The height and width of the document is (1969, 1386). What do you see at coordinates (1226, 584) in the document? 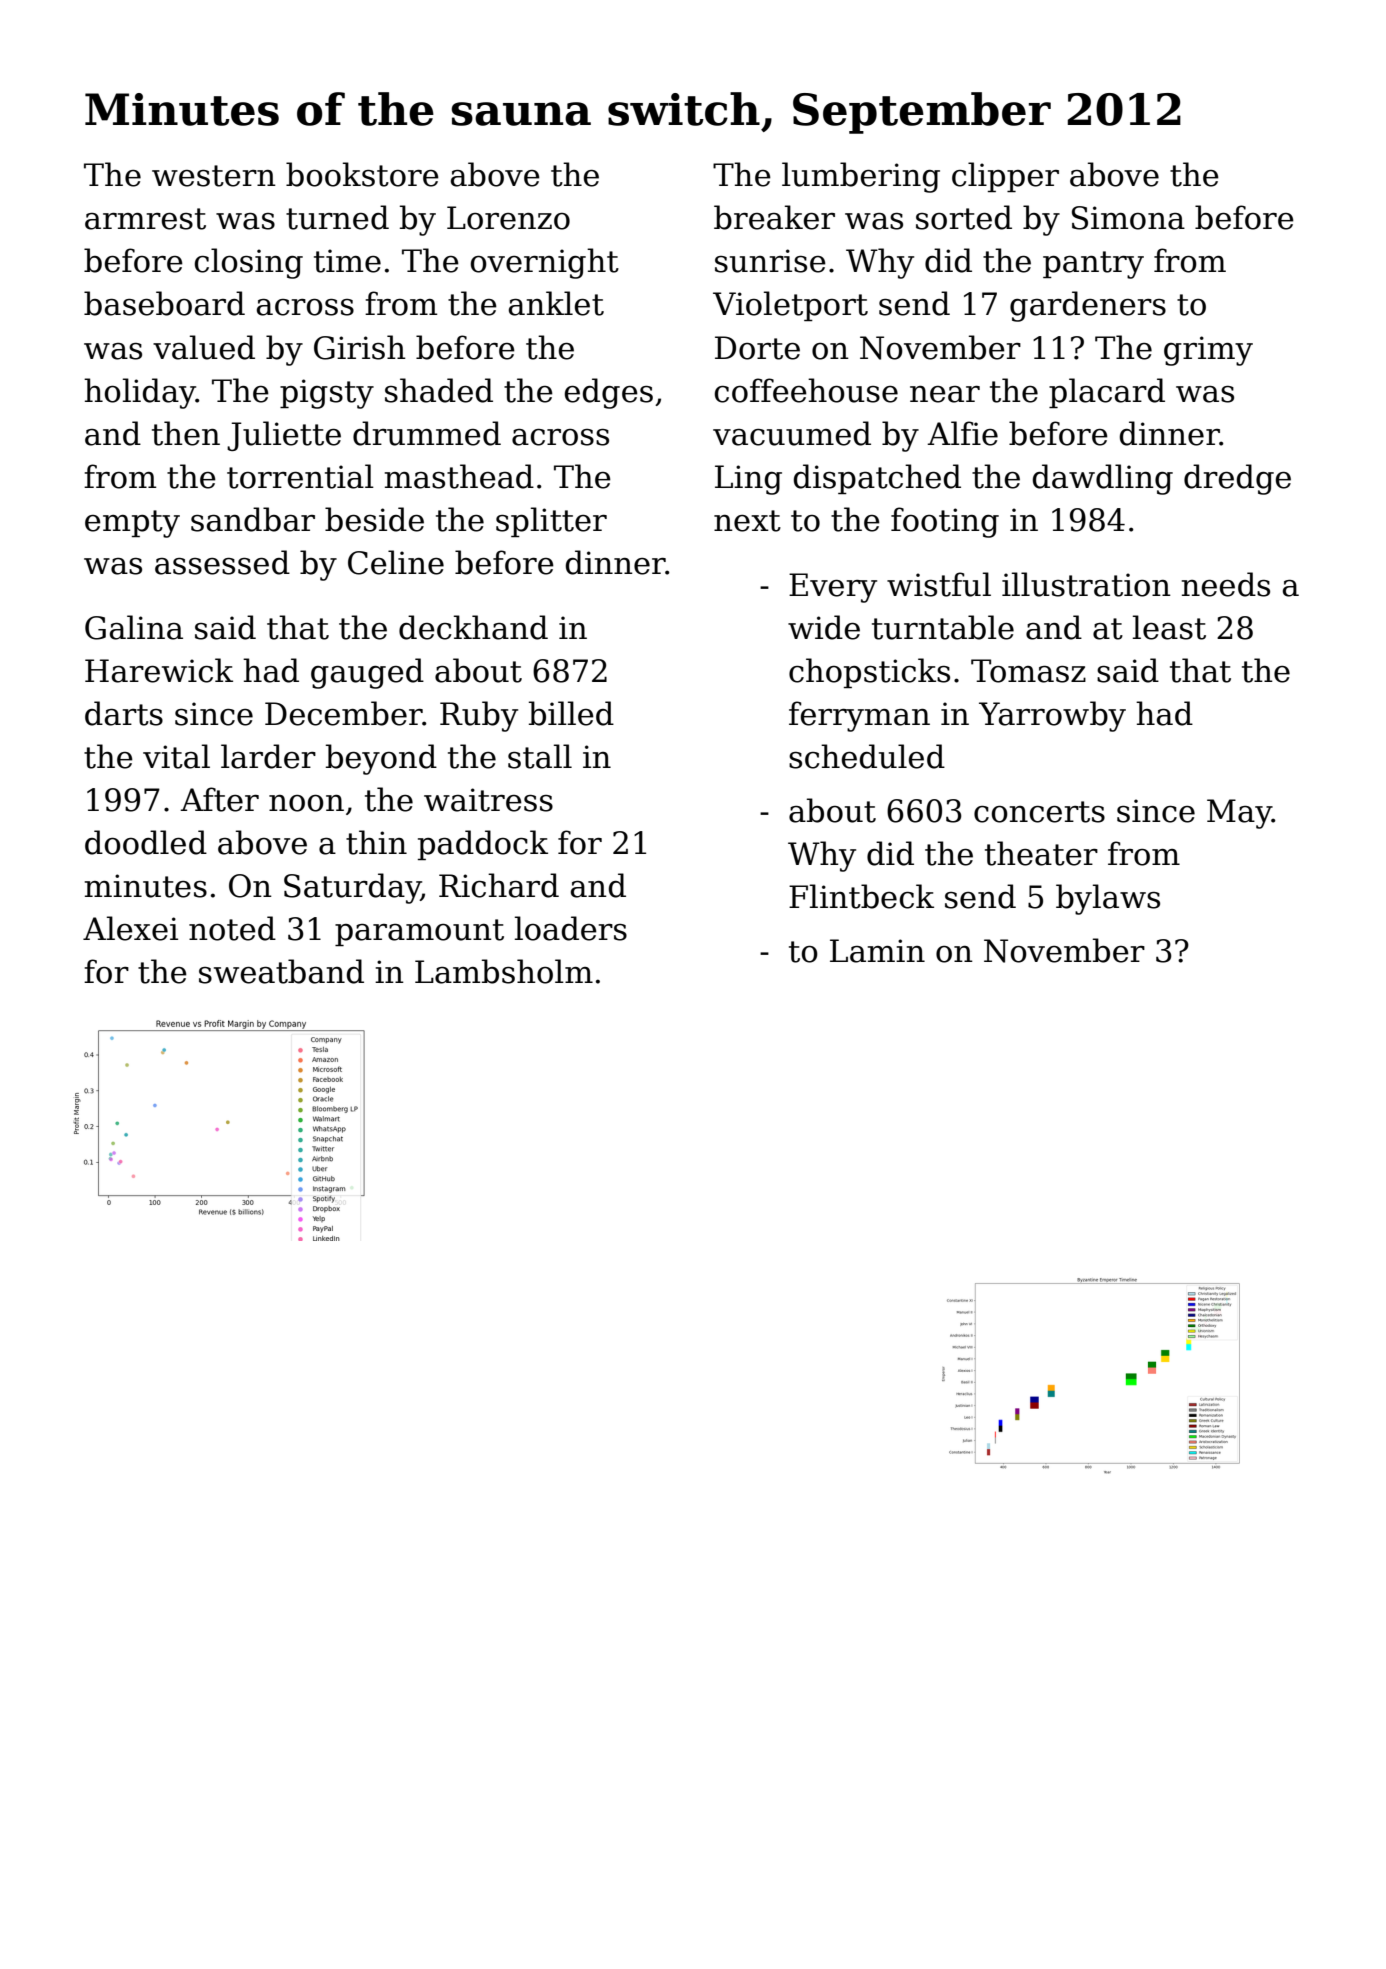
I see `needs` at bounding box center [1226, 584].
